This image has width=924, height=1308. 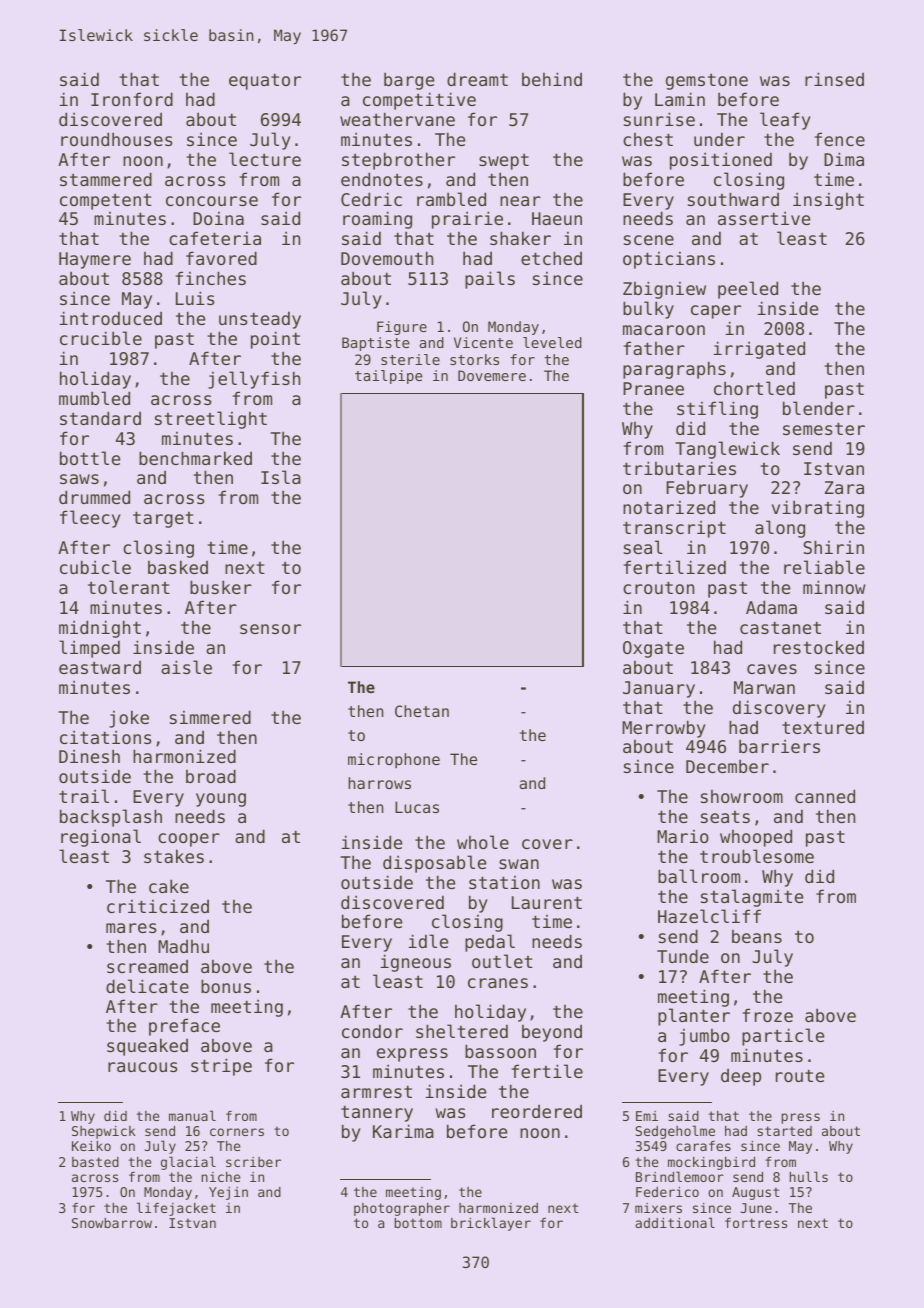 What do you see at coordinates (422, 711) in the image?
I see `Chetan` at bounding box center [422, 711].
